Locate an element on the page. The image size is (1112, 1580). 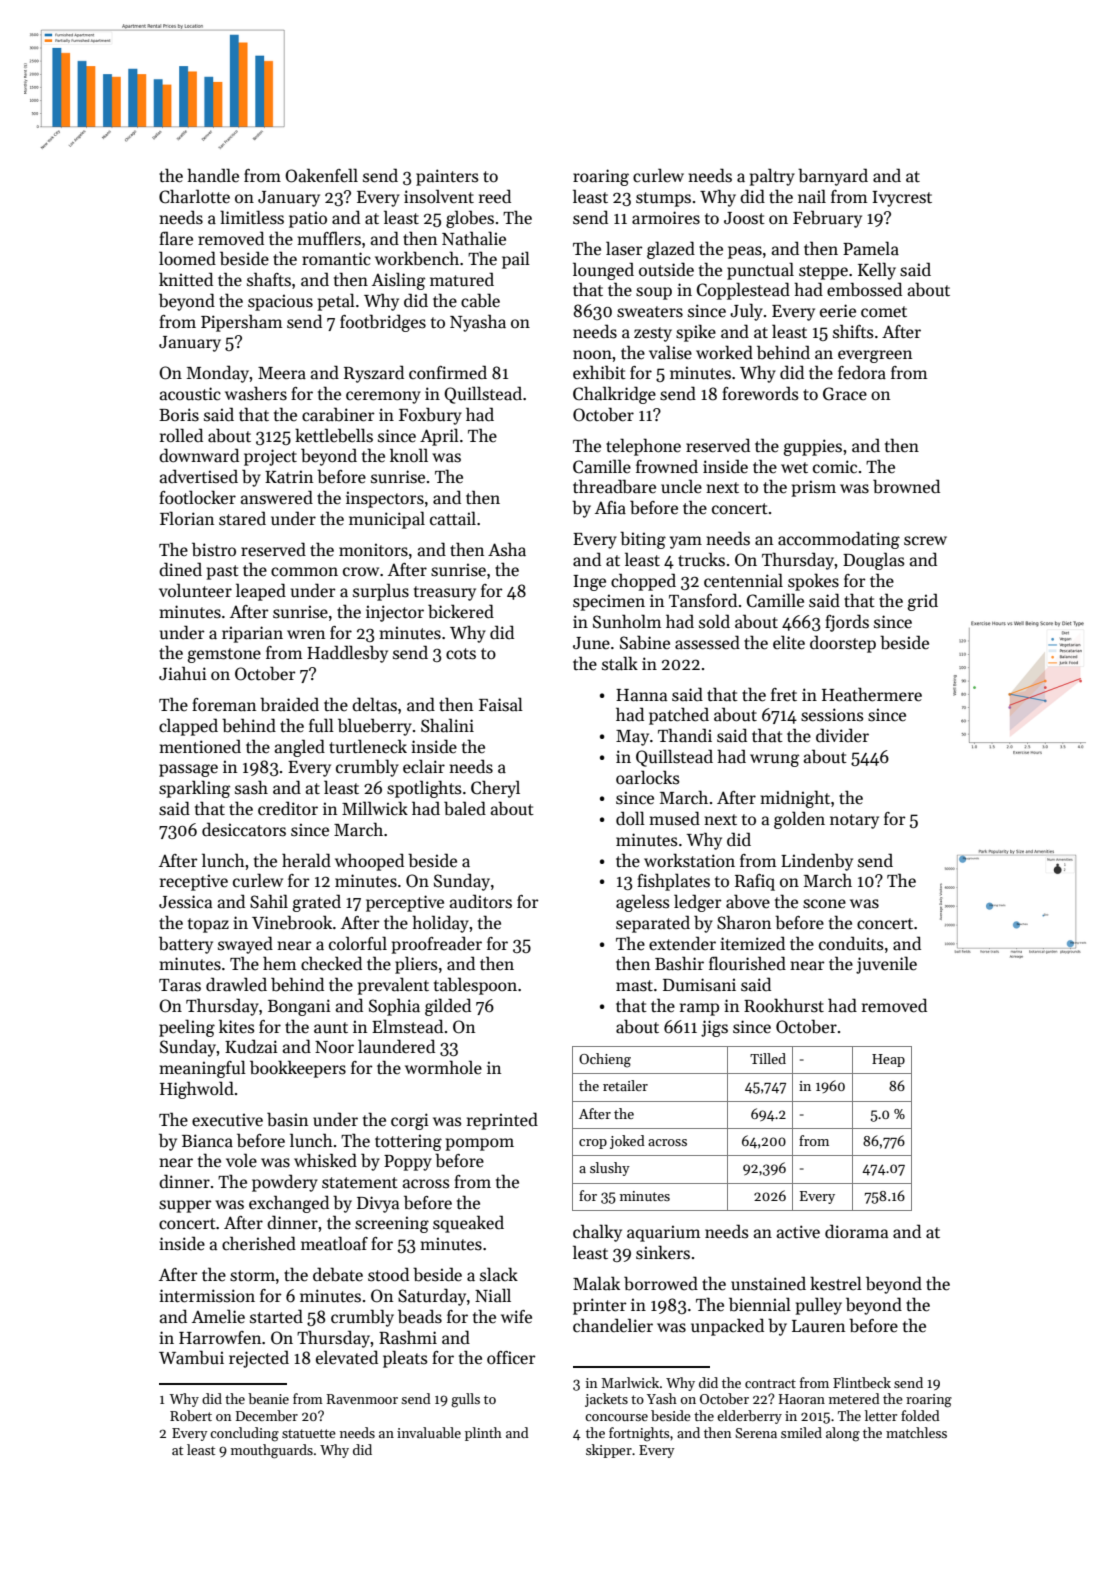
vole is located at coordinates (241, 1160).
